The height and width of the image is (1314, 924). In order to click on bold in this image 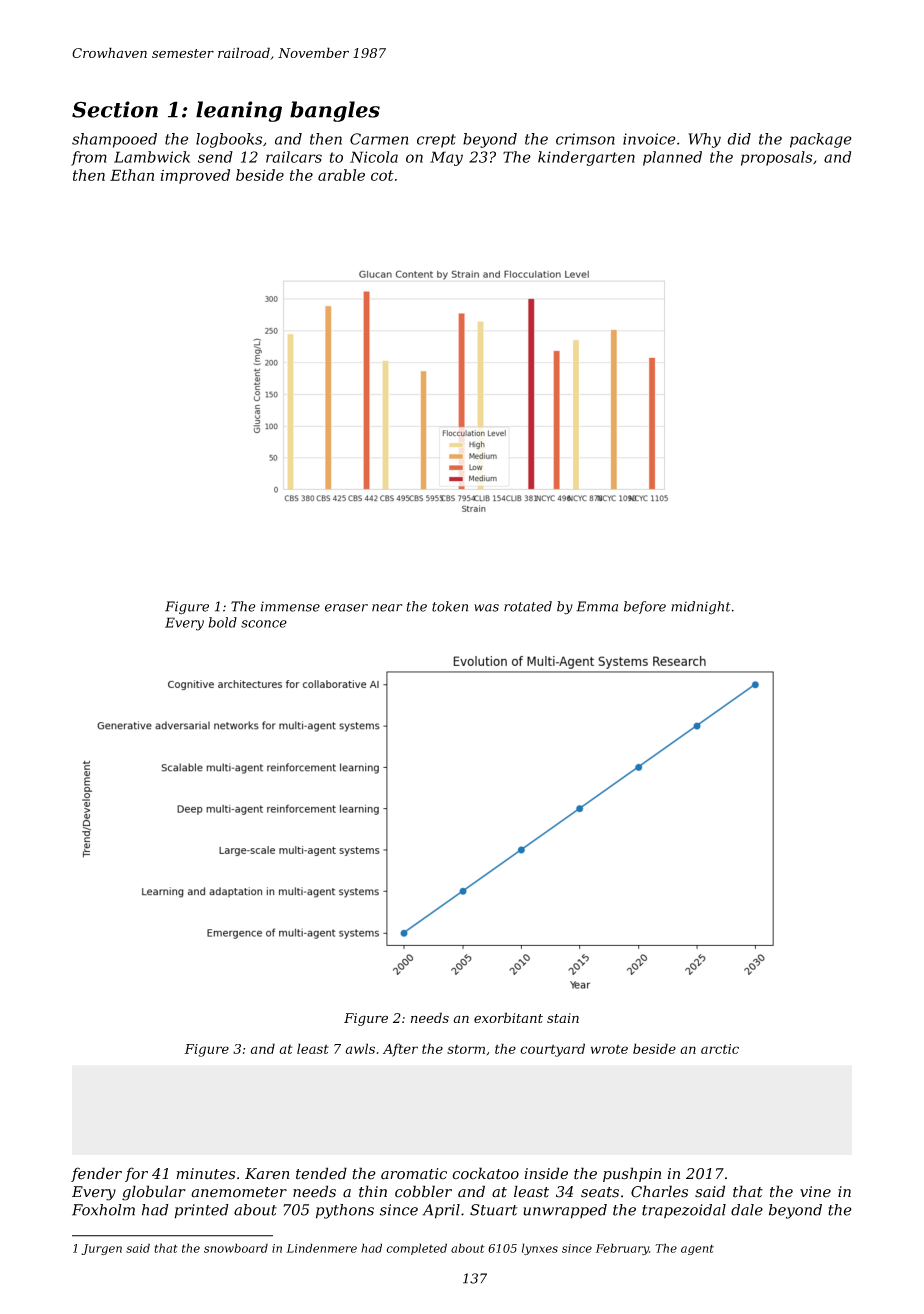, I will do `click(222, 622)`.
